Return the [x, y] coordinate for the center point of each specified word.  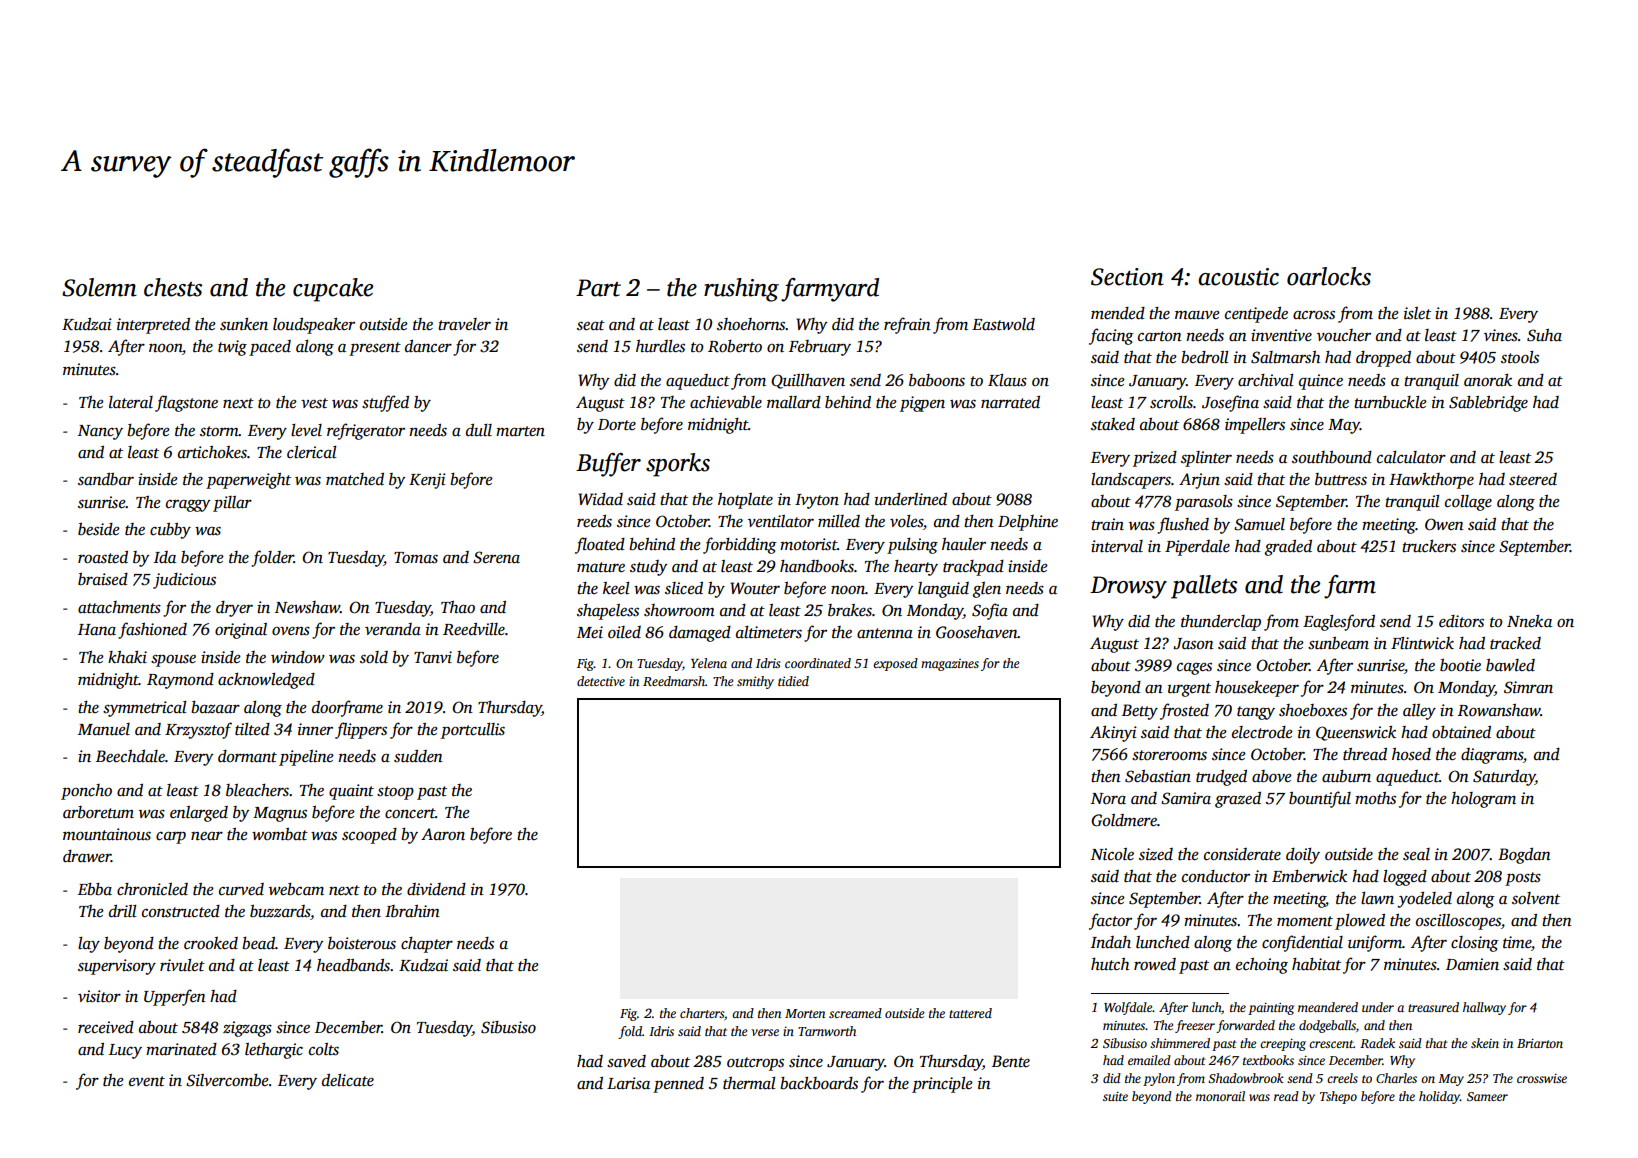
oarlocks [1329, 276]
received [106, 1027]
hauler [964, 544]
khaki [127, 657]
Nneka [1529, 621]
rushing [741, 290]
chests [173, 287]
